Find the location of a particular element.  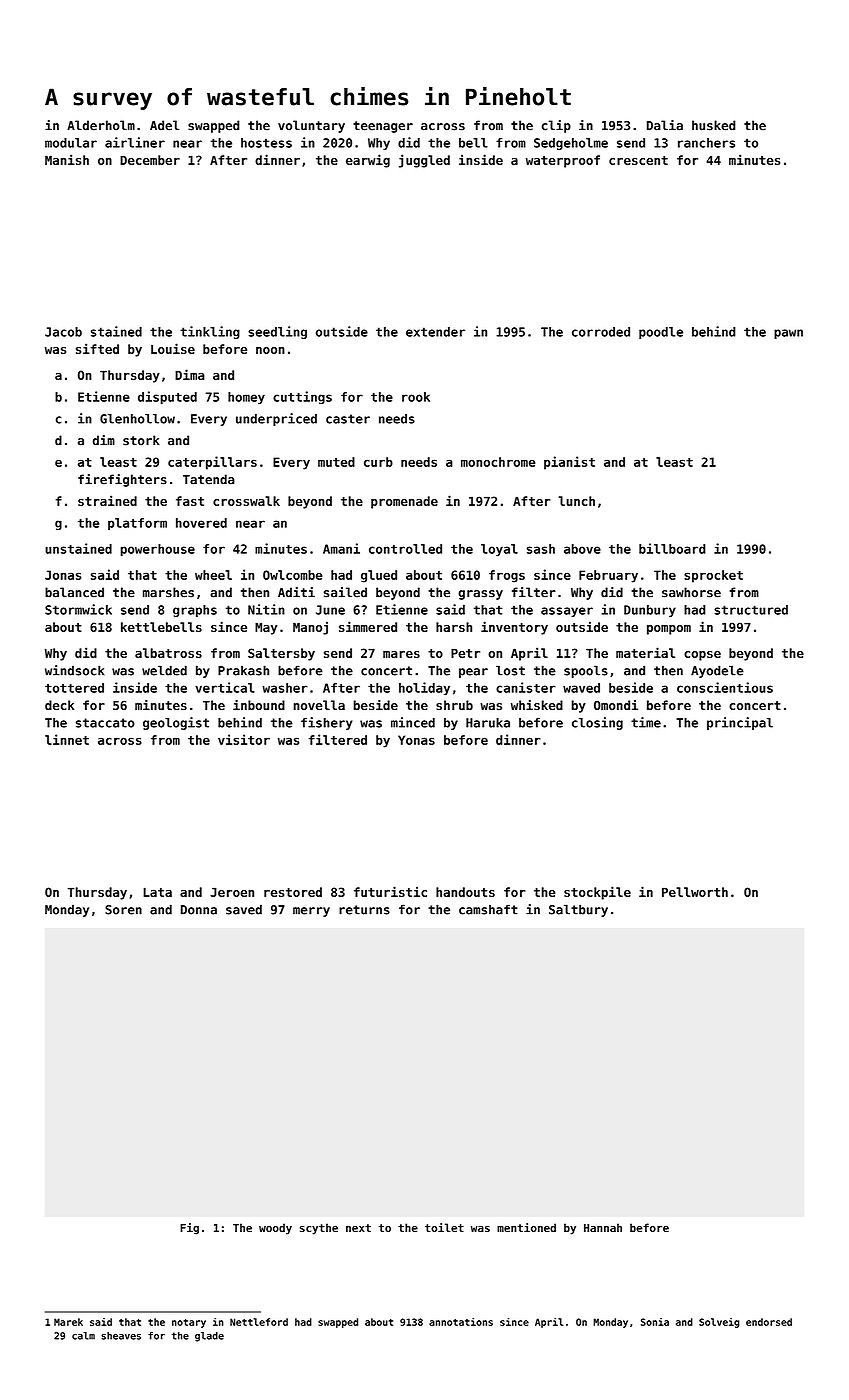

above is located at coordinates (582, 549).
